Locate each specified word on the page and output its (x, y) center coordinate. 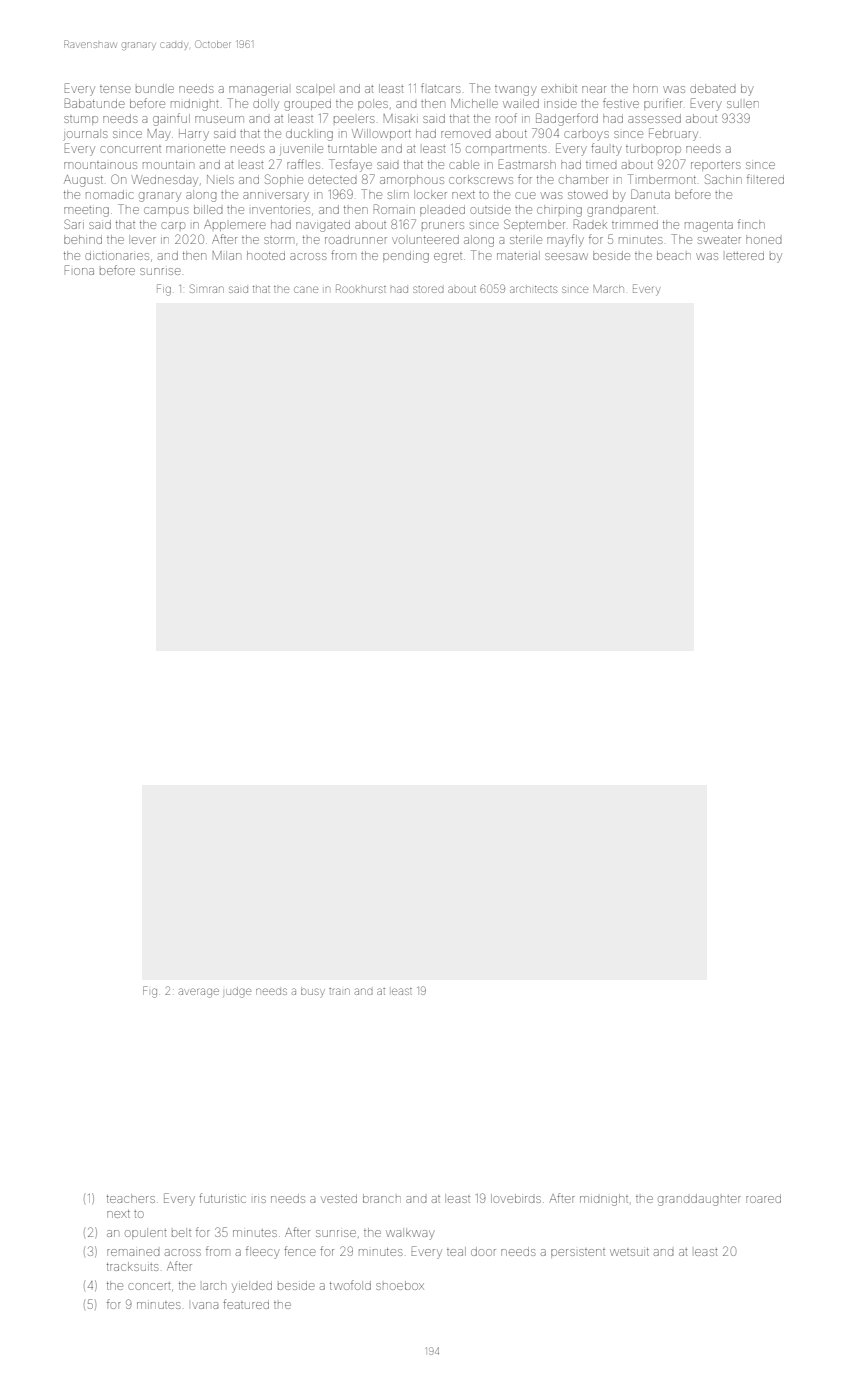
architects (533, 289)
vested (339, 1199)
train (339, 991)
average (199, 993)
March (608, 289)
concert (149, 1286)
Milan (227, 255)
